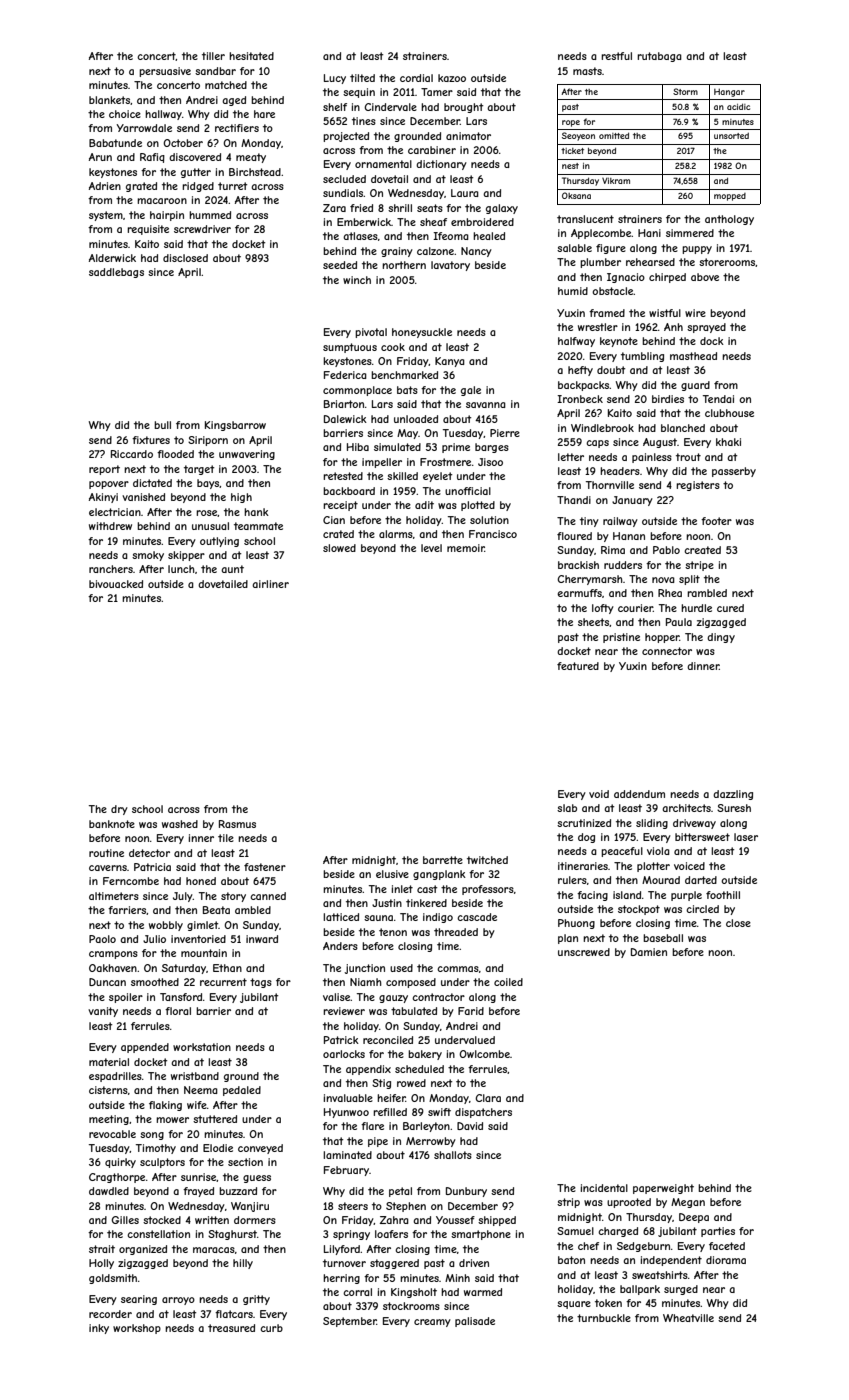 The height and width of the page is (1400, 849). I want to click on brought, so click(463, 108).
